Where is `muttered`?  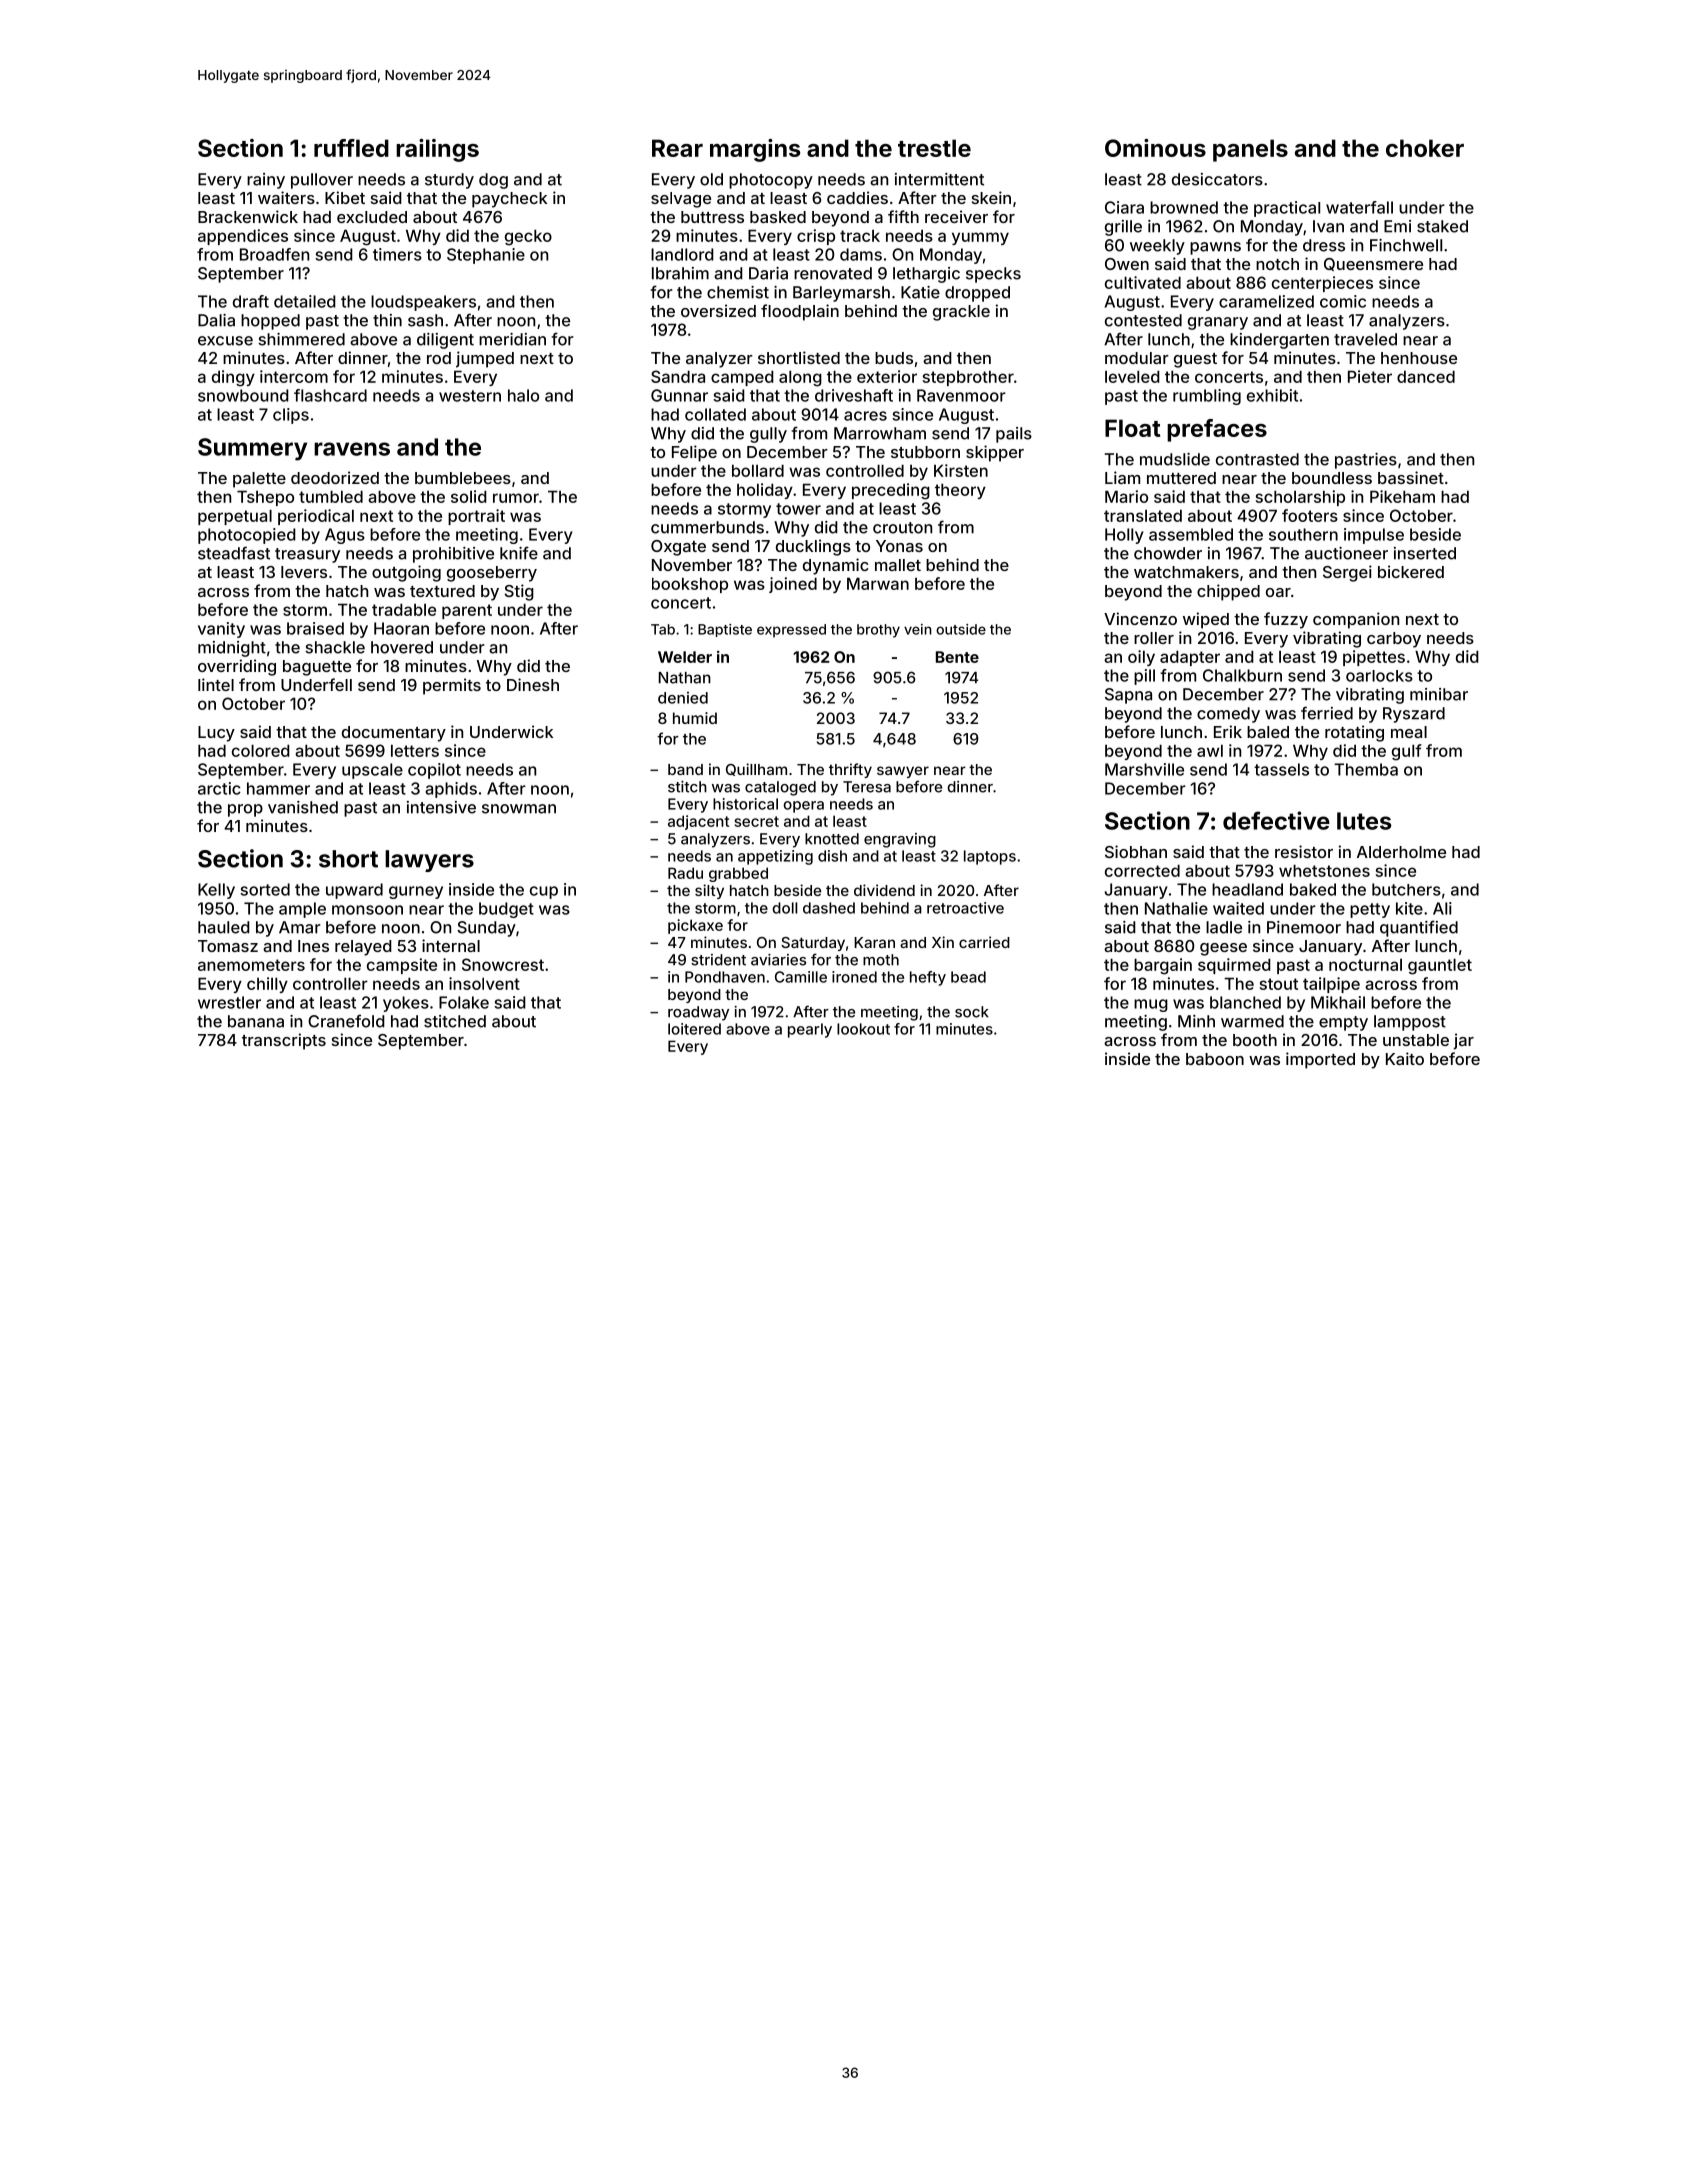 muttered is located at coordinates (1181, 478).
